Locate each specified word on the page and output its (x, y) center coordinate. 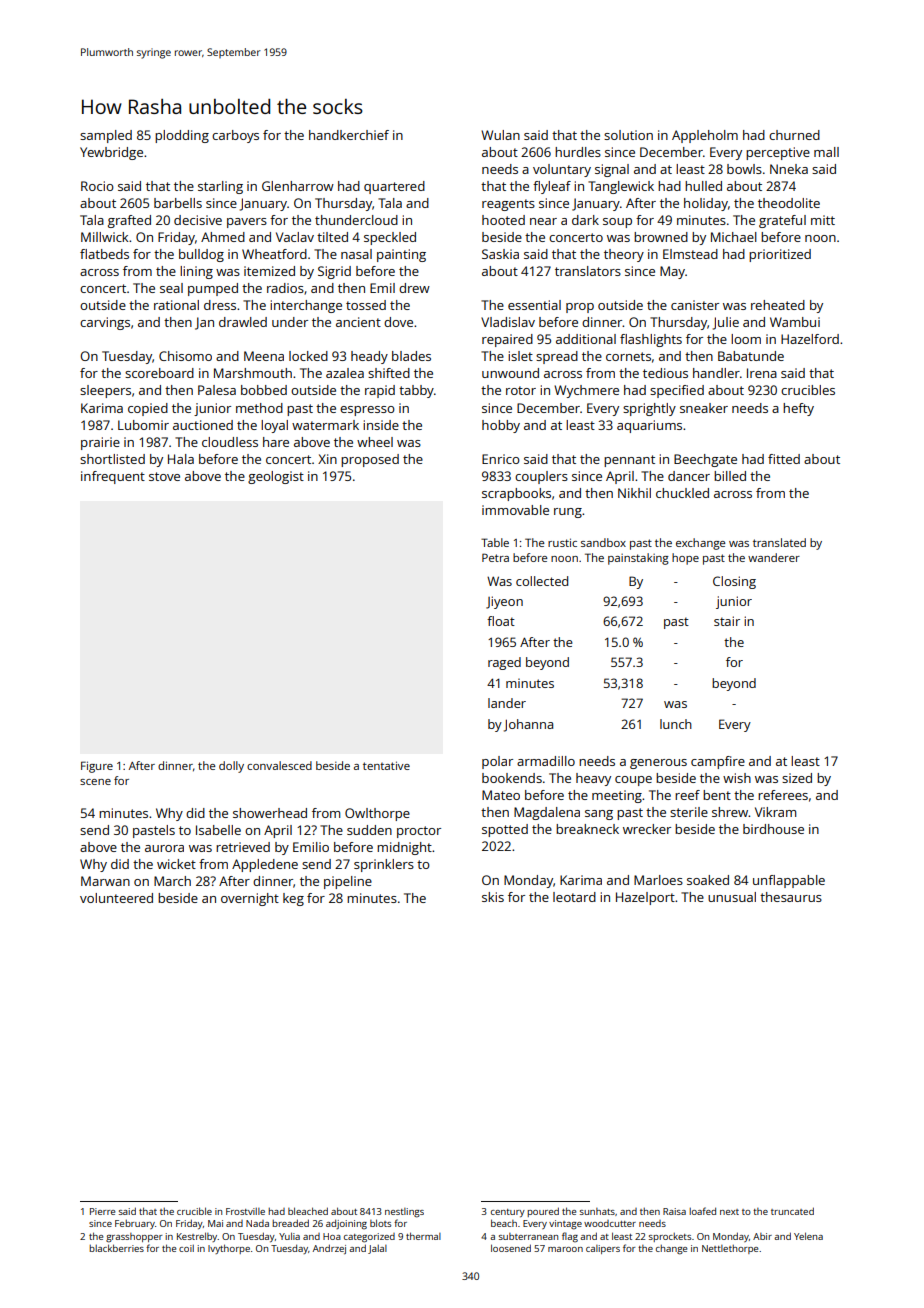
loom (746, 339)
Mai (215, 1223)
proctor (419, 832)
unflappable (789, 881)
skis (493, 897)
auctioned (203, 425)
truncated (792, 1211)
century (508, 1213)
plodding (182, 136)
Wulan (500, 135)
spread (557, 357)
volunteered (116, 898)
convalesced (279, 765)
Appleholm (705, 136)
